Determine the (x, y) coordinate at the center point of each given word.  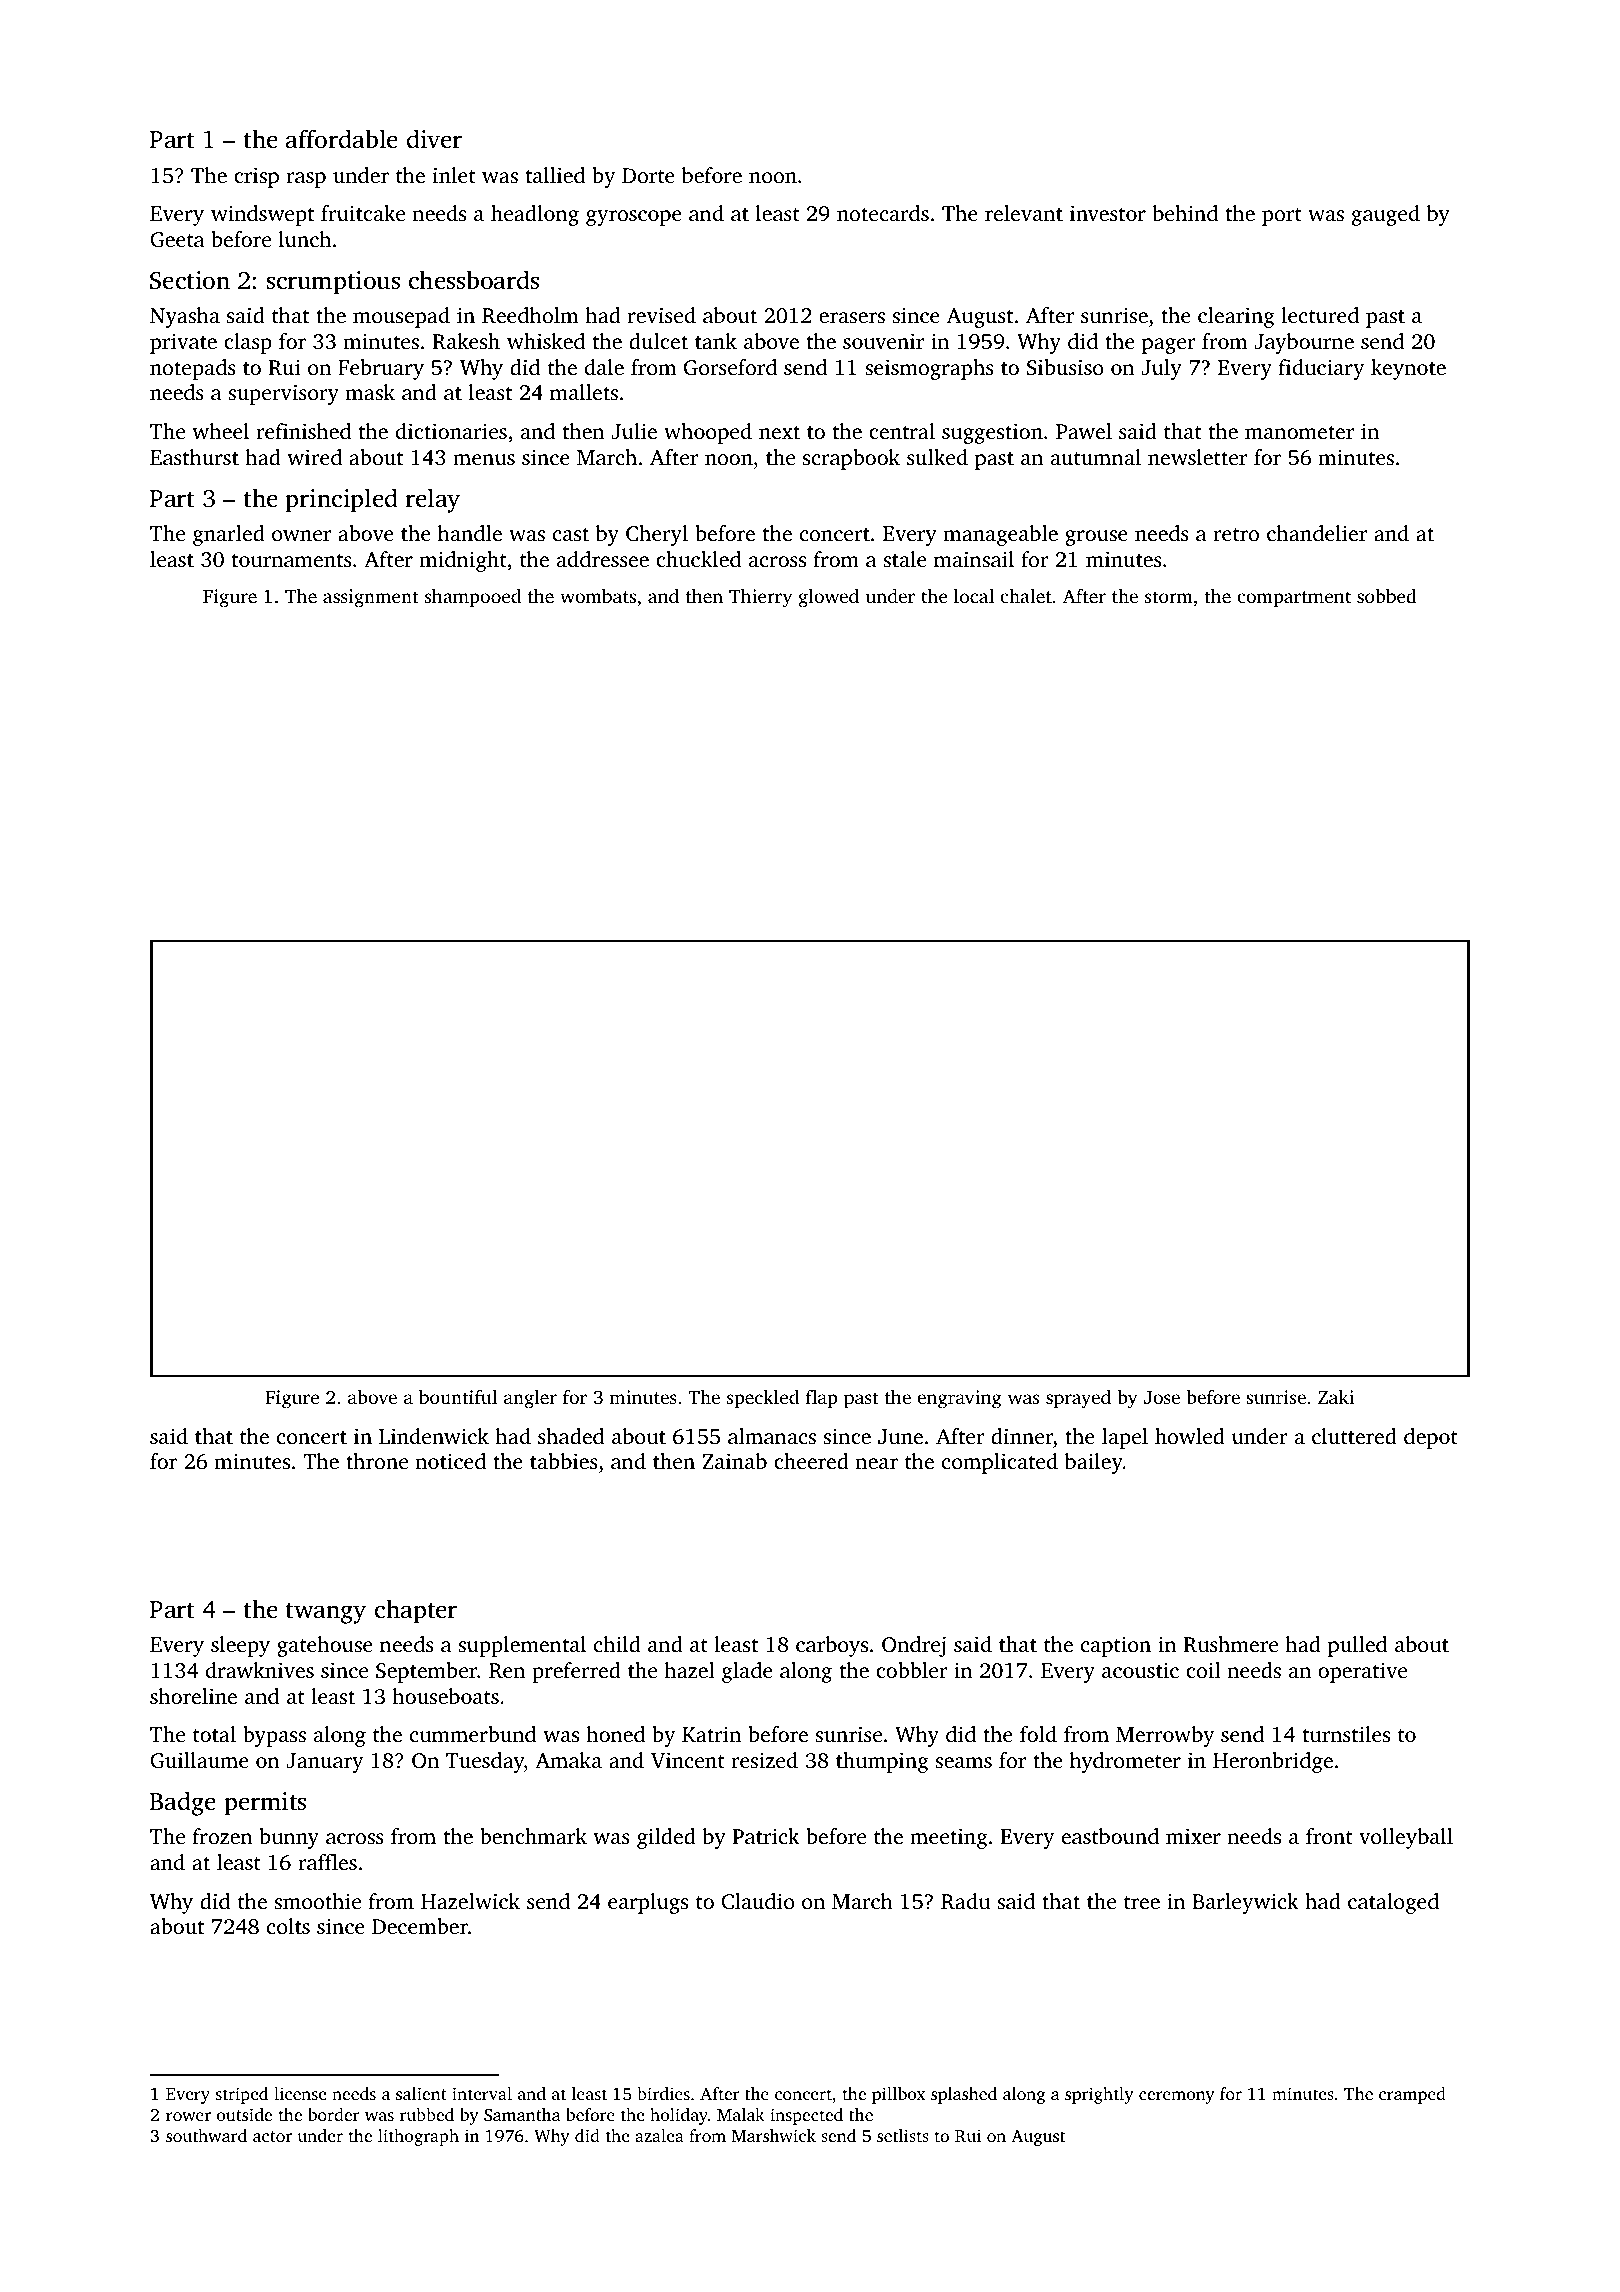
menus (484, 459)
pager (1169, 346)
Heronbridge (1273, 1762)
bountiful (458, 1397)
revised (662, 315)
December (420, 1926)
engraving (959, 1399)
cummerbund (473, 1734)
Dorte (648, 175)
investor (1108, 213)
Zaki (1336, 1396)
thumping (882, 1762)
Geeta (177, 240)
